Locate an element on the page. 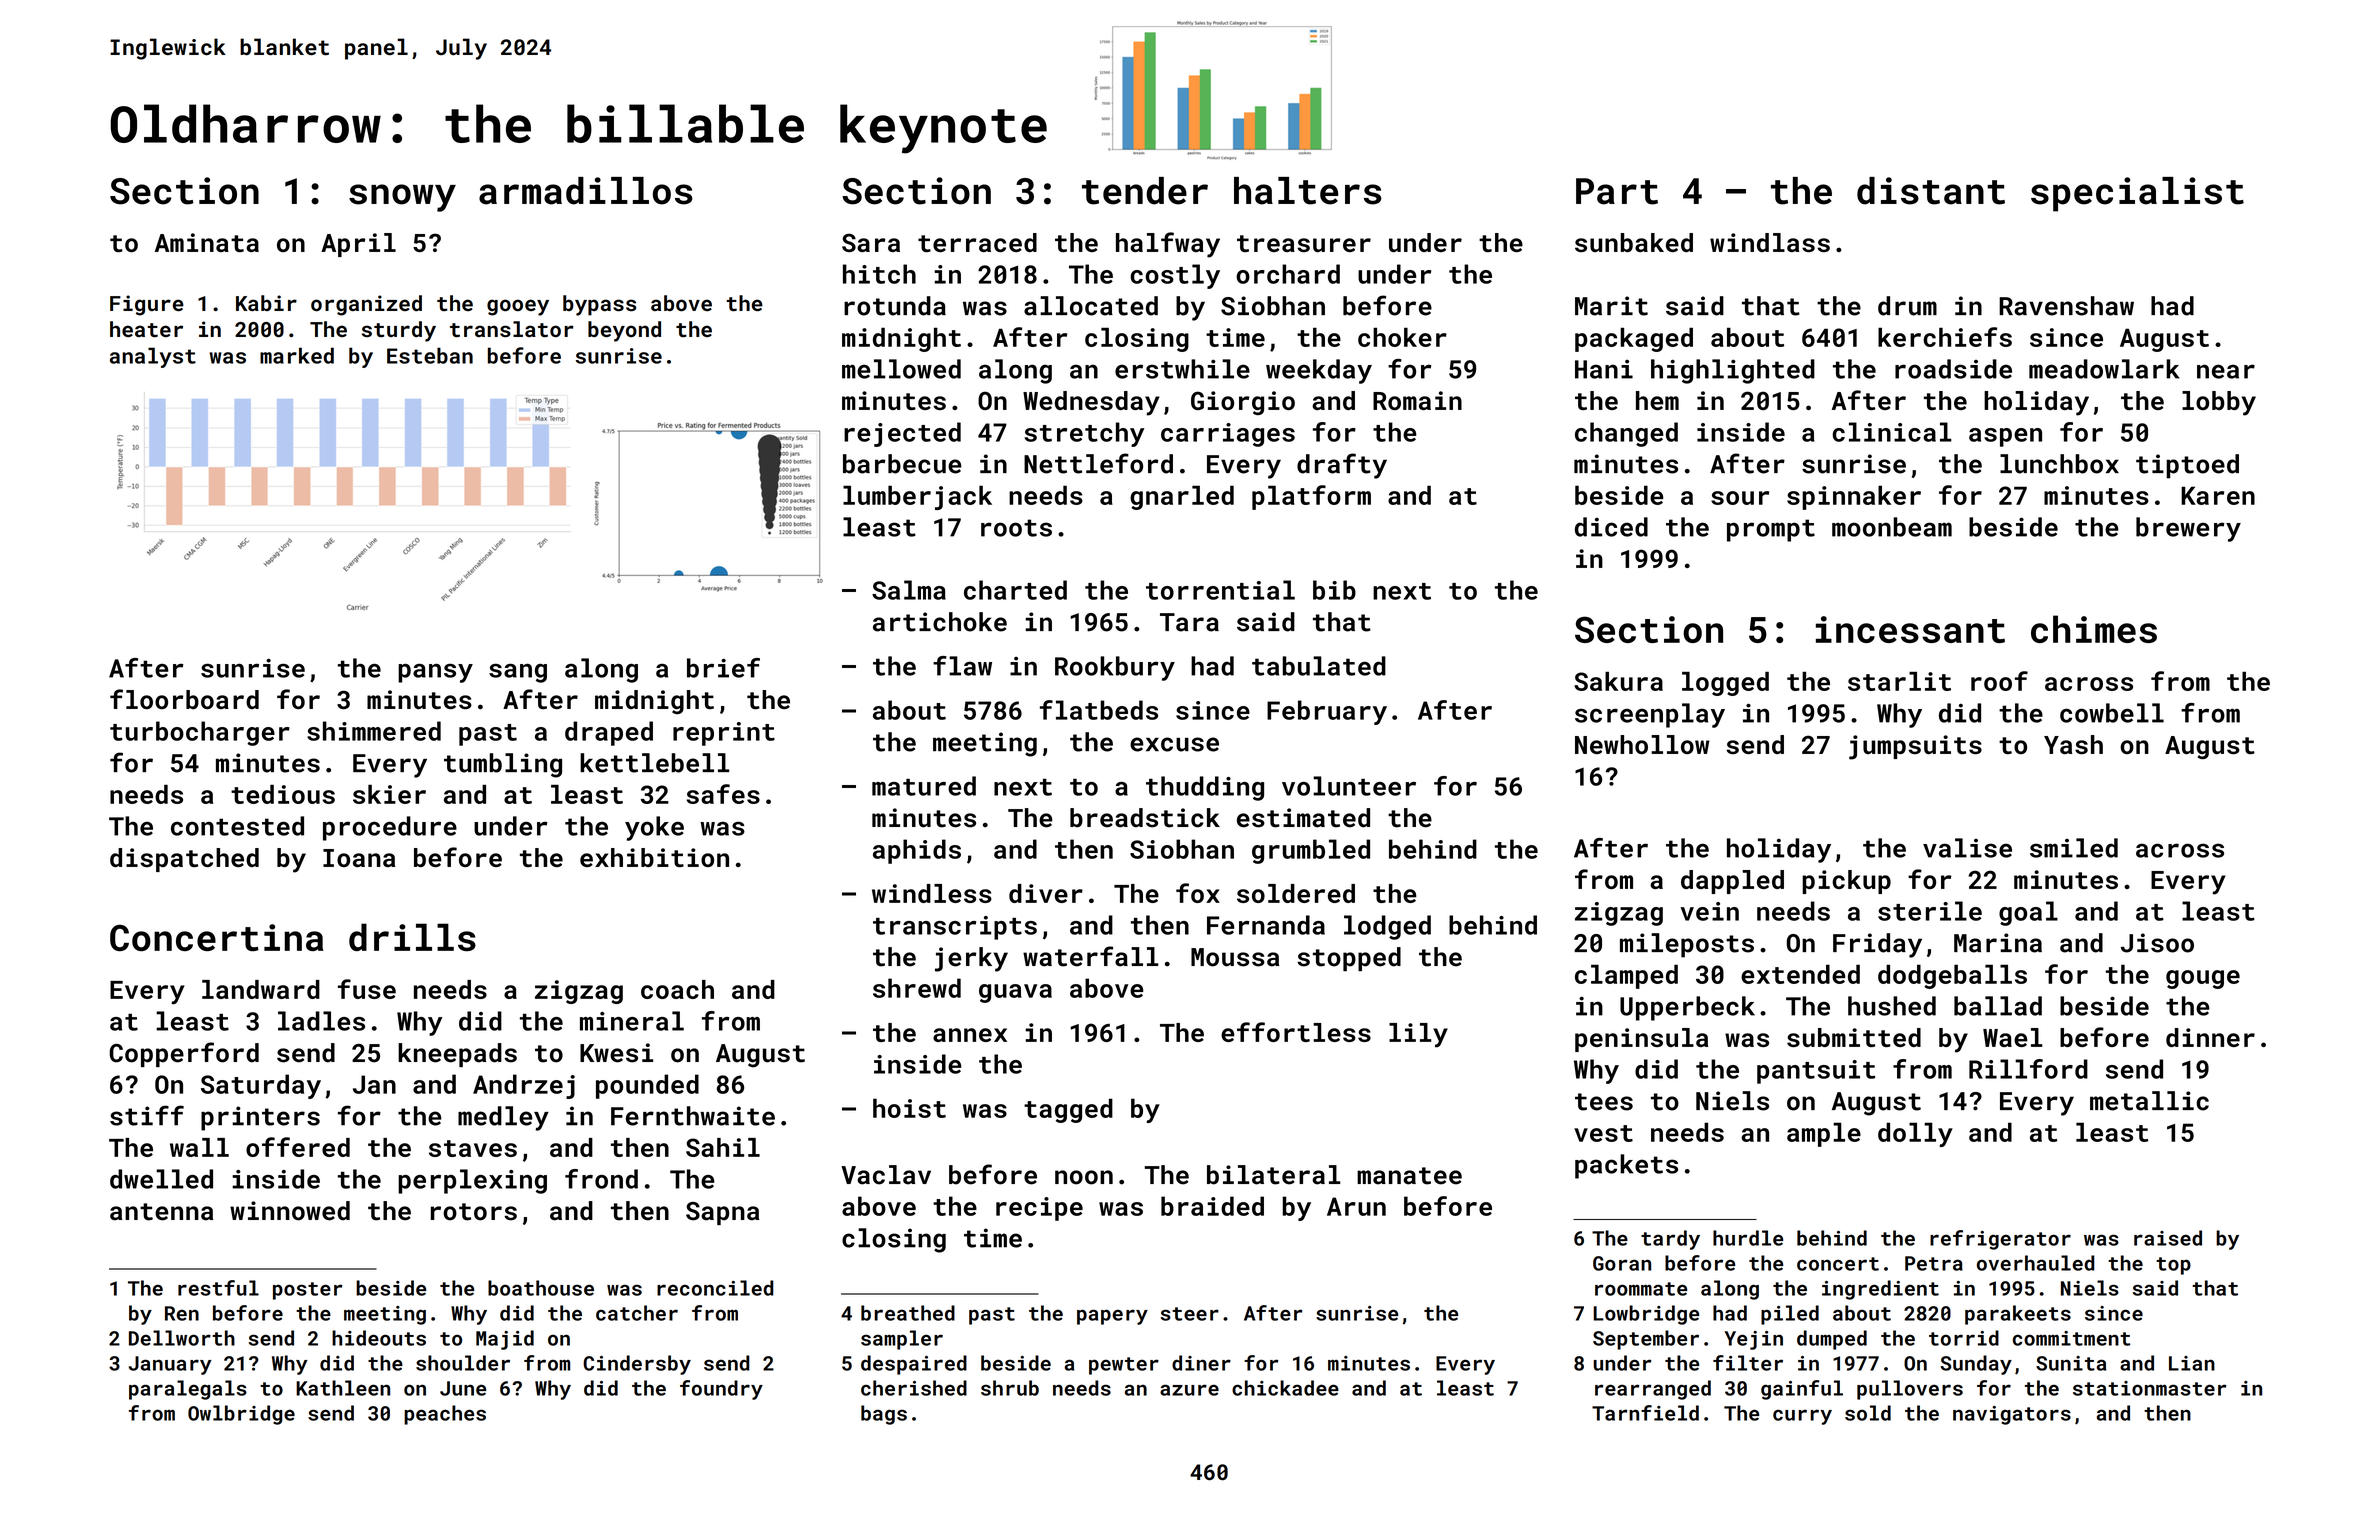 This page has height=1540, width=2380. Aminata is located at coordinates (207, 242).
